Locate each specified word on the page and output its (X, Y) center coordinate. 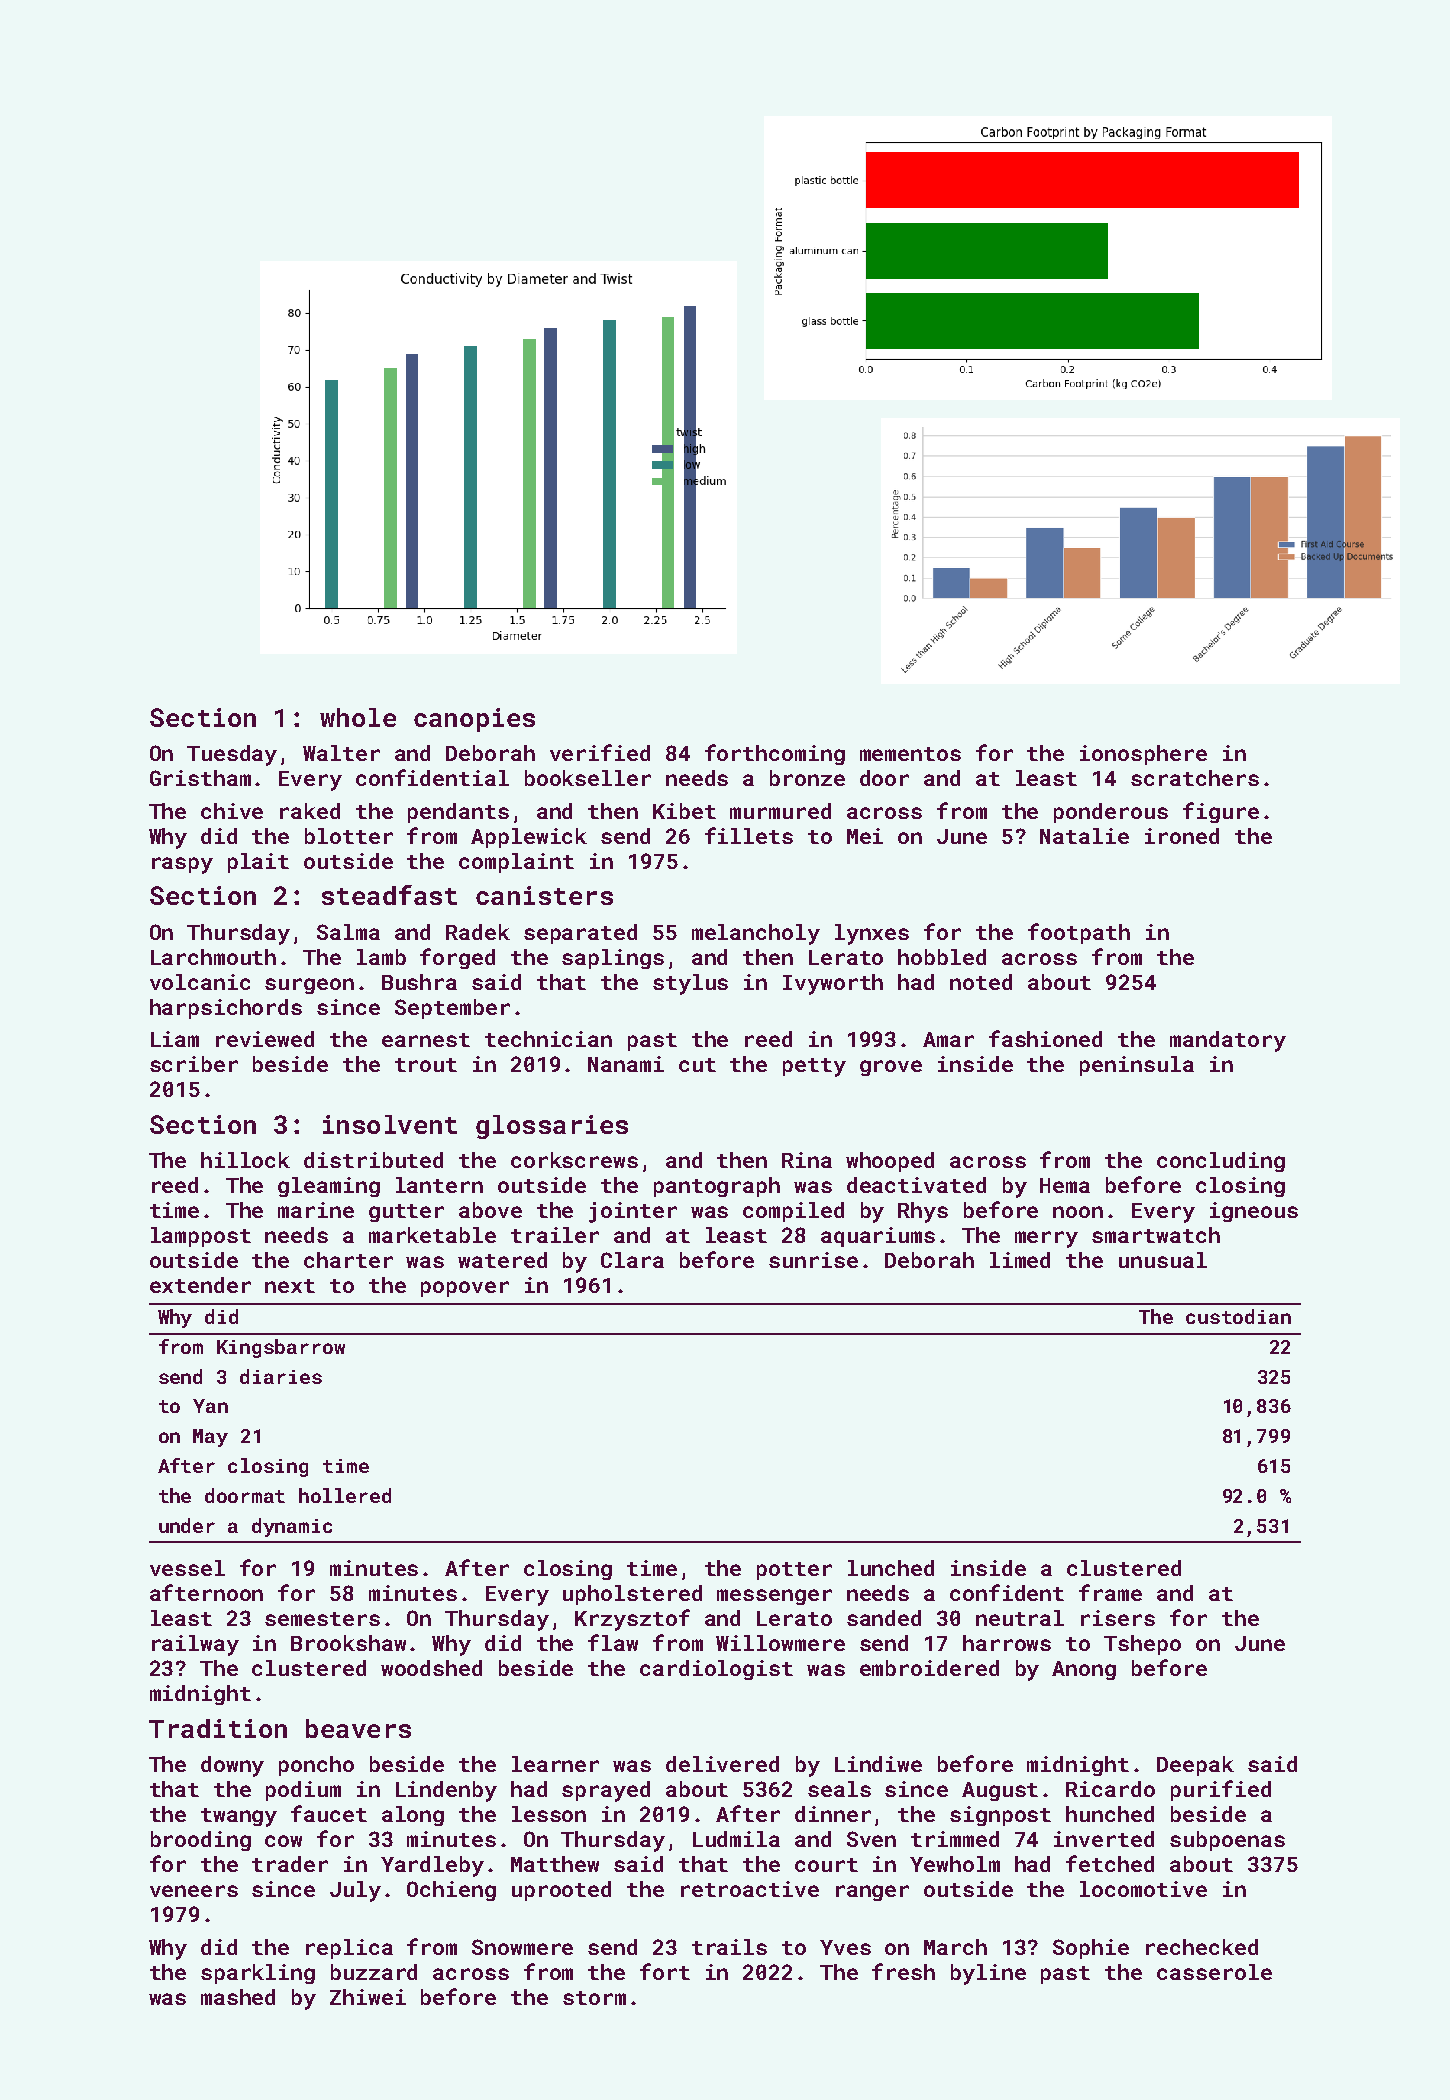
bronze (807, 778)
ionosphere (1143, 755)
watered (502, 1260)
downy (232, 1766)
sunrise (813, 1260)
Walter (341, 753)
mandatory (1228, 1041)
